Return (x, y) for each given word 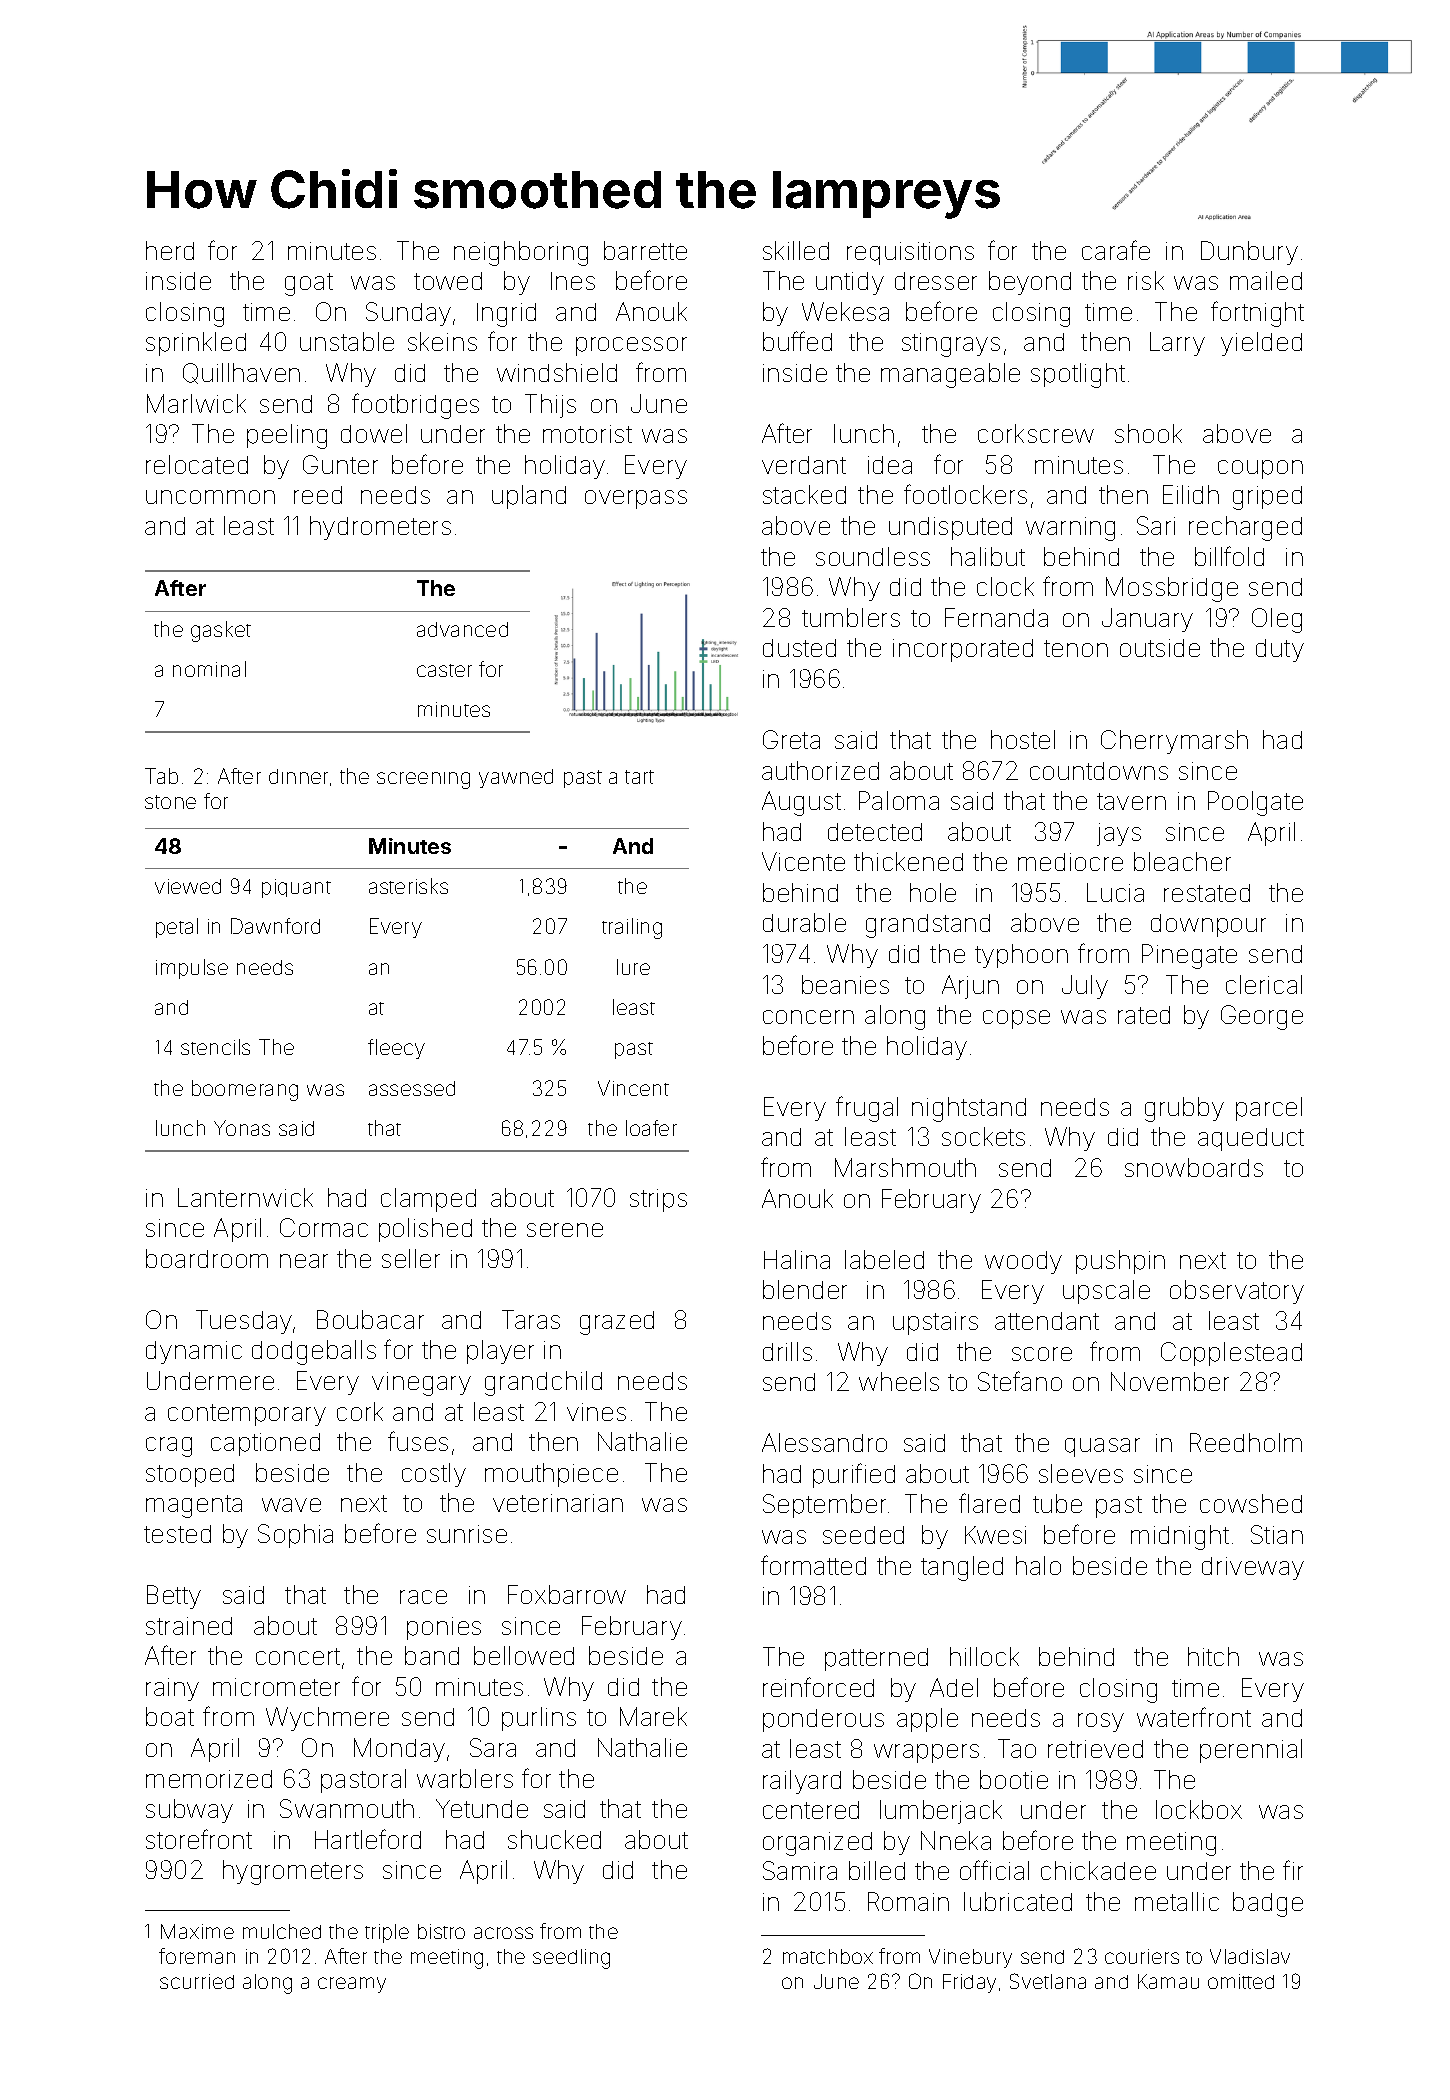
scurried (197, 1981)
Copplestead (1231, 1354)
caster (444, 670)
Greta (791, 739)
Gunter (340, 464)
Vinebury (970, 1958)
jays (1119, 834)
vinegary (421, 1384)
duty (1280, 650)
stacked (804, 494)
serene (565, 1230)
